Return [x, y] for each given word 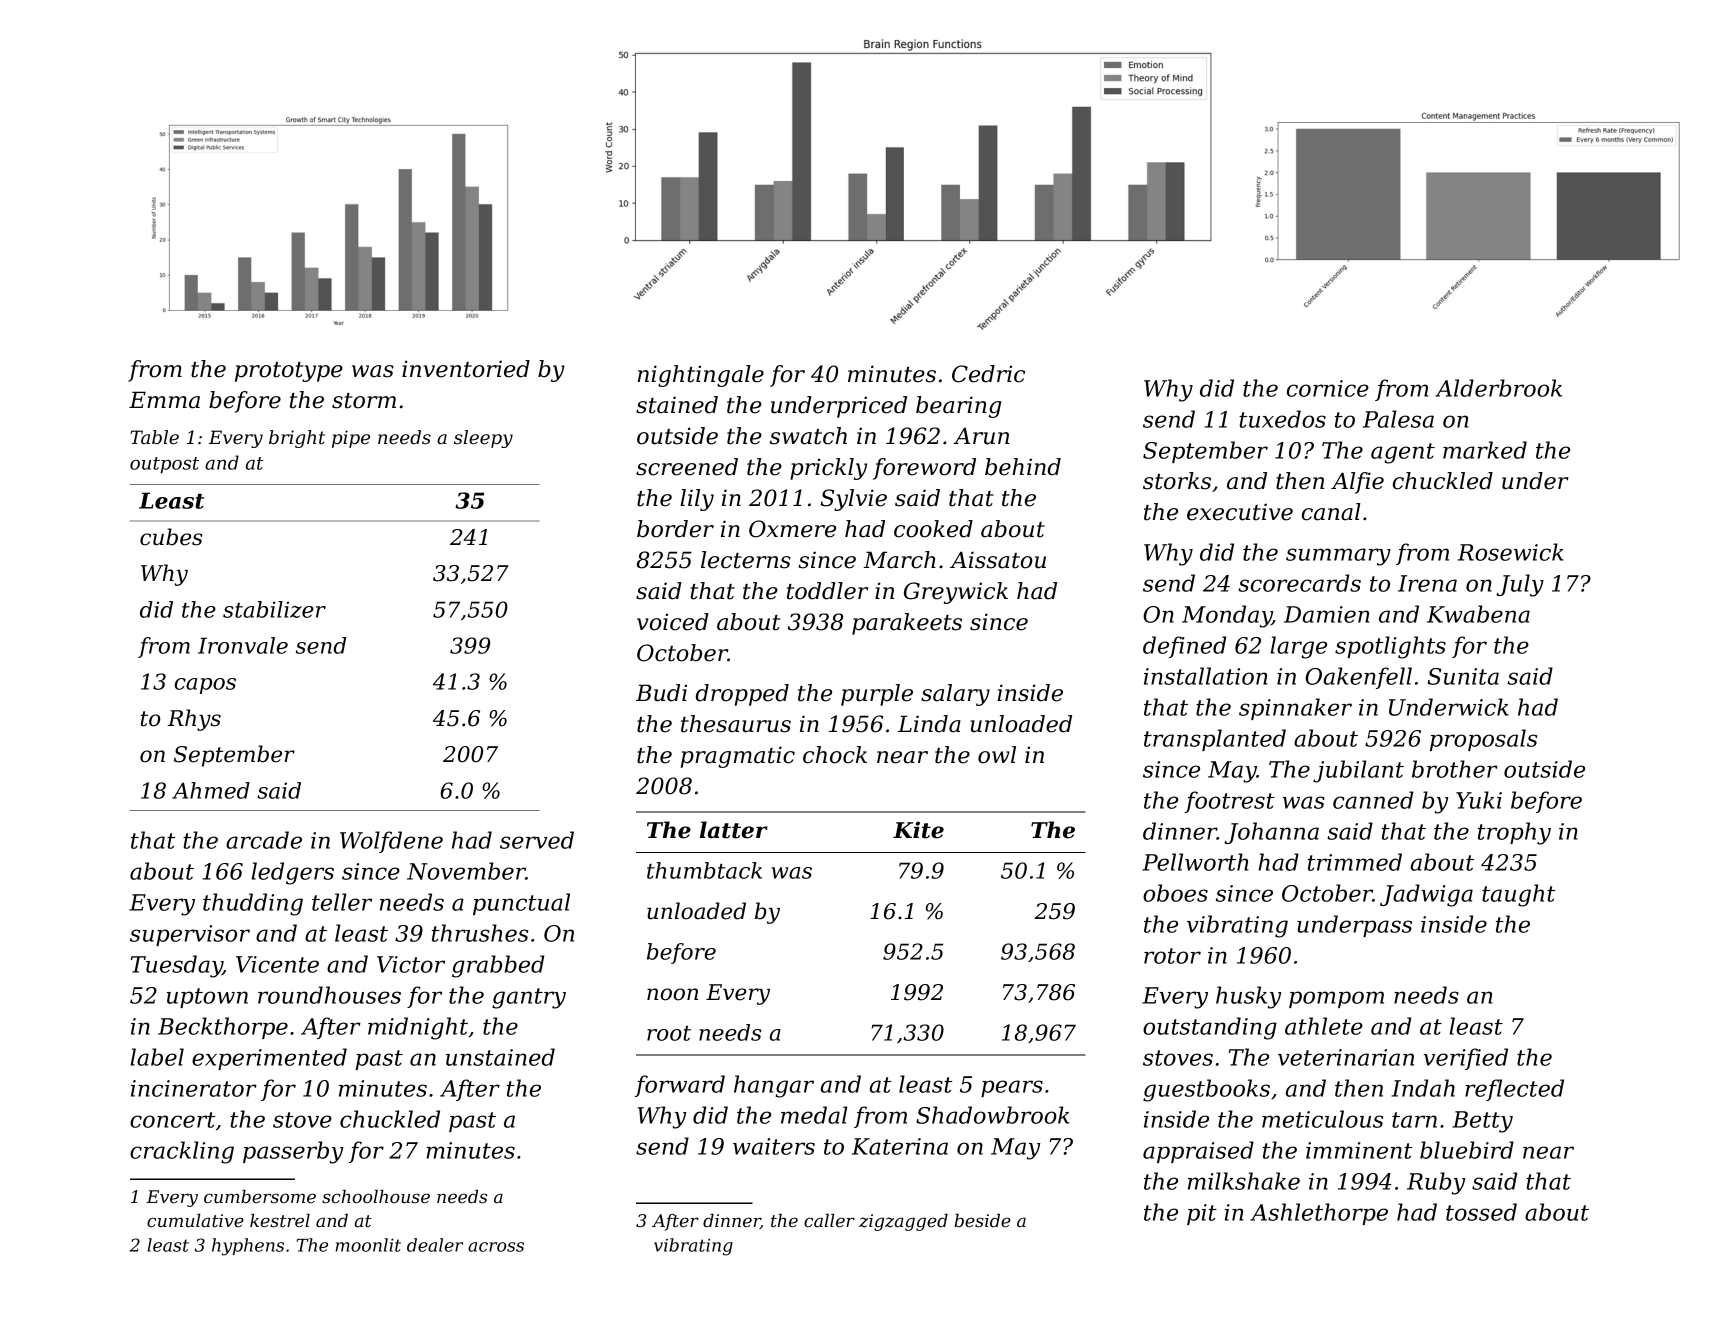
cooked [933, 529]
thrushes [480, 933]
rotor [1172, 956]
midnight [418, 1028]
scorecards [1299, 583]
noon [672, 994]
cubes [171, 537]
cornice [1328, 388]
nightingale [701, 376]
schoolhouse [376, 1197]
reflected [1514, 1090]
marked [1485, 450]
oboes [1175, 893]
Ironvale [243, 645]
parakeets [907, 624]
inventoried [466, 369]
